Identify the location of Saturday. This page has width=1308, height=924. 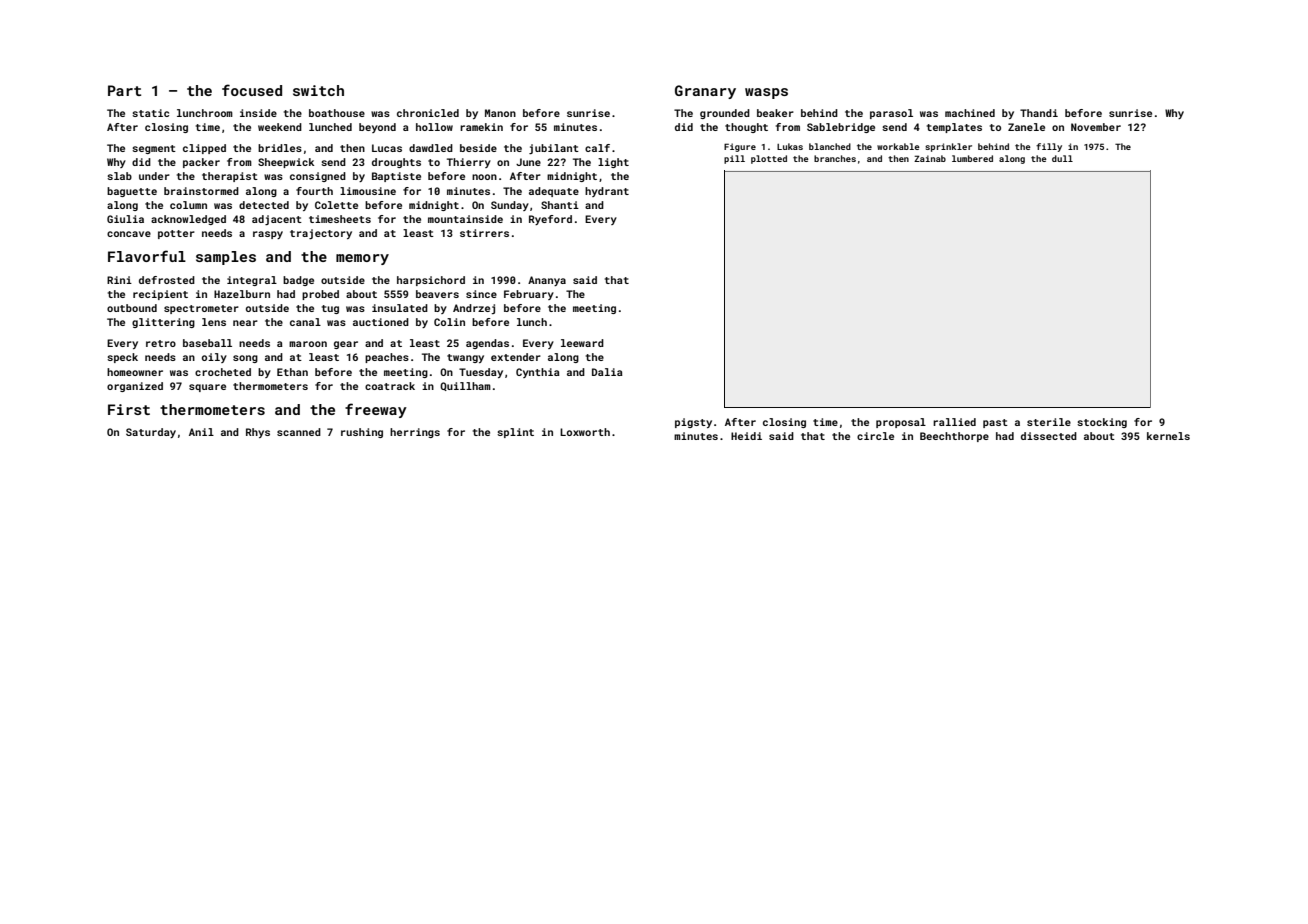
(151, 433).
